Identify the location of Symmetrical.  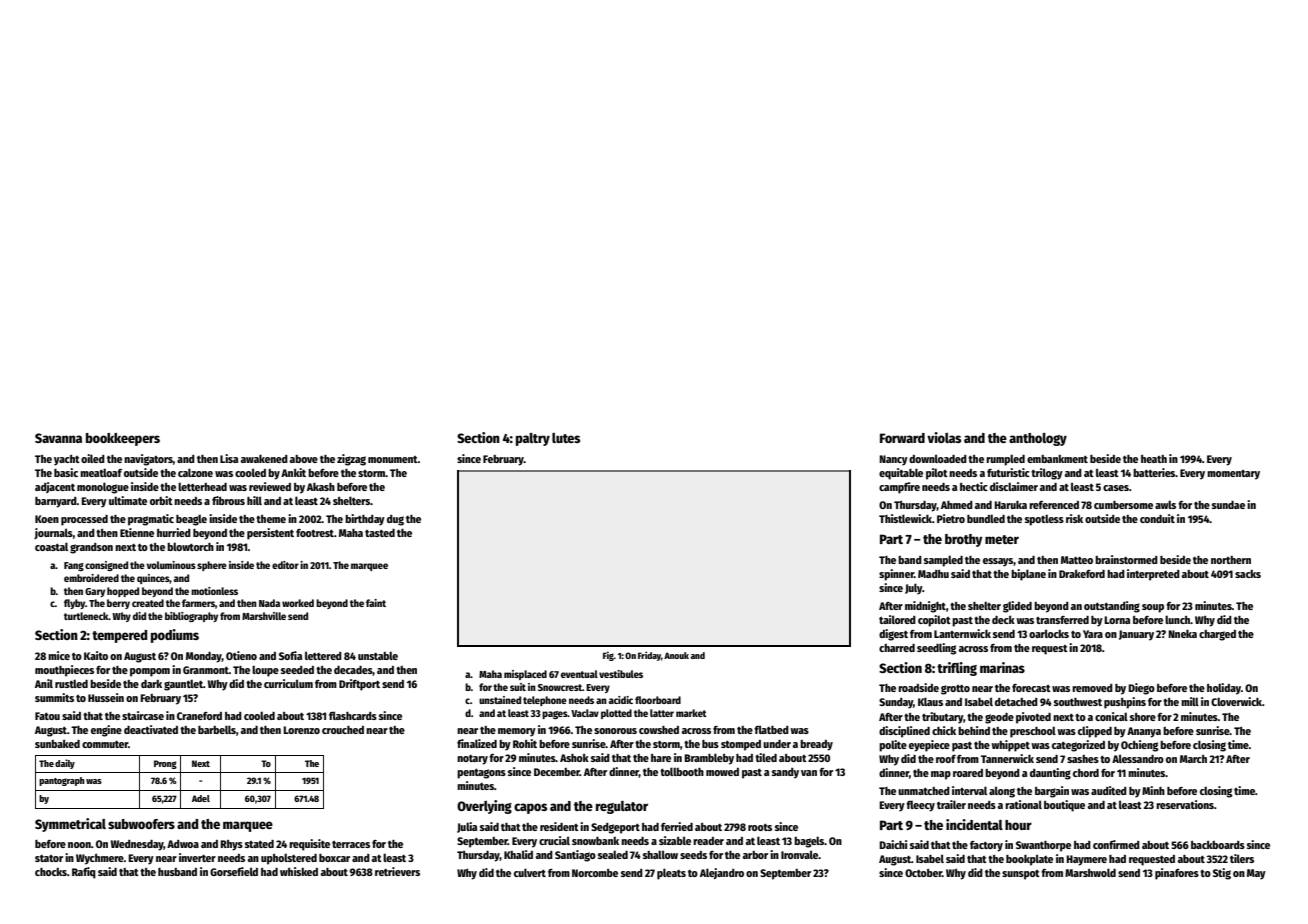
(70, 825).
